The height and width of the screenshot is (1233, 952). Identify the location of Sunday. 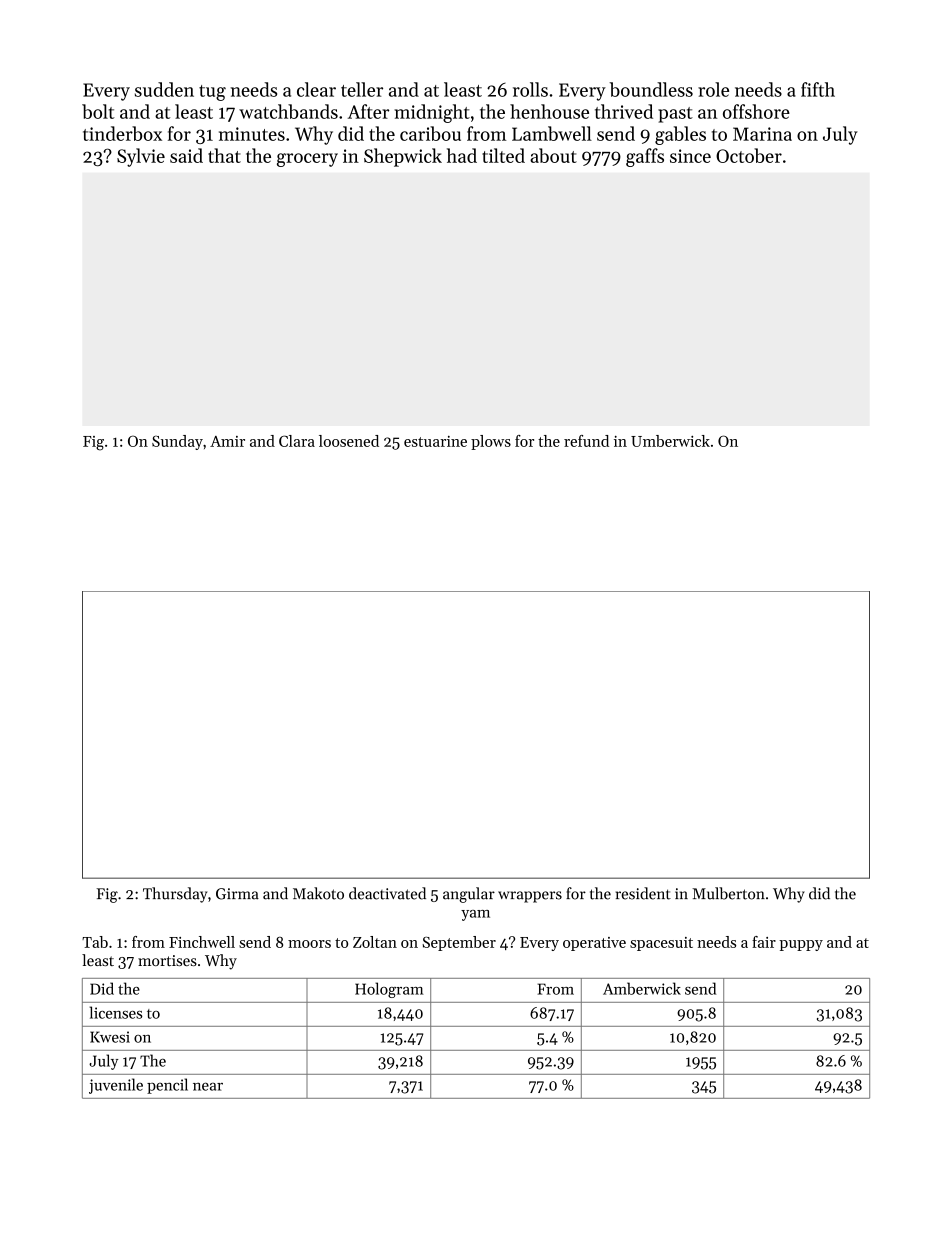
(177, 442).
